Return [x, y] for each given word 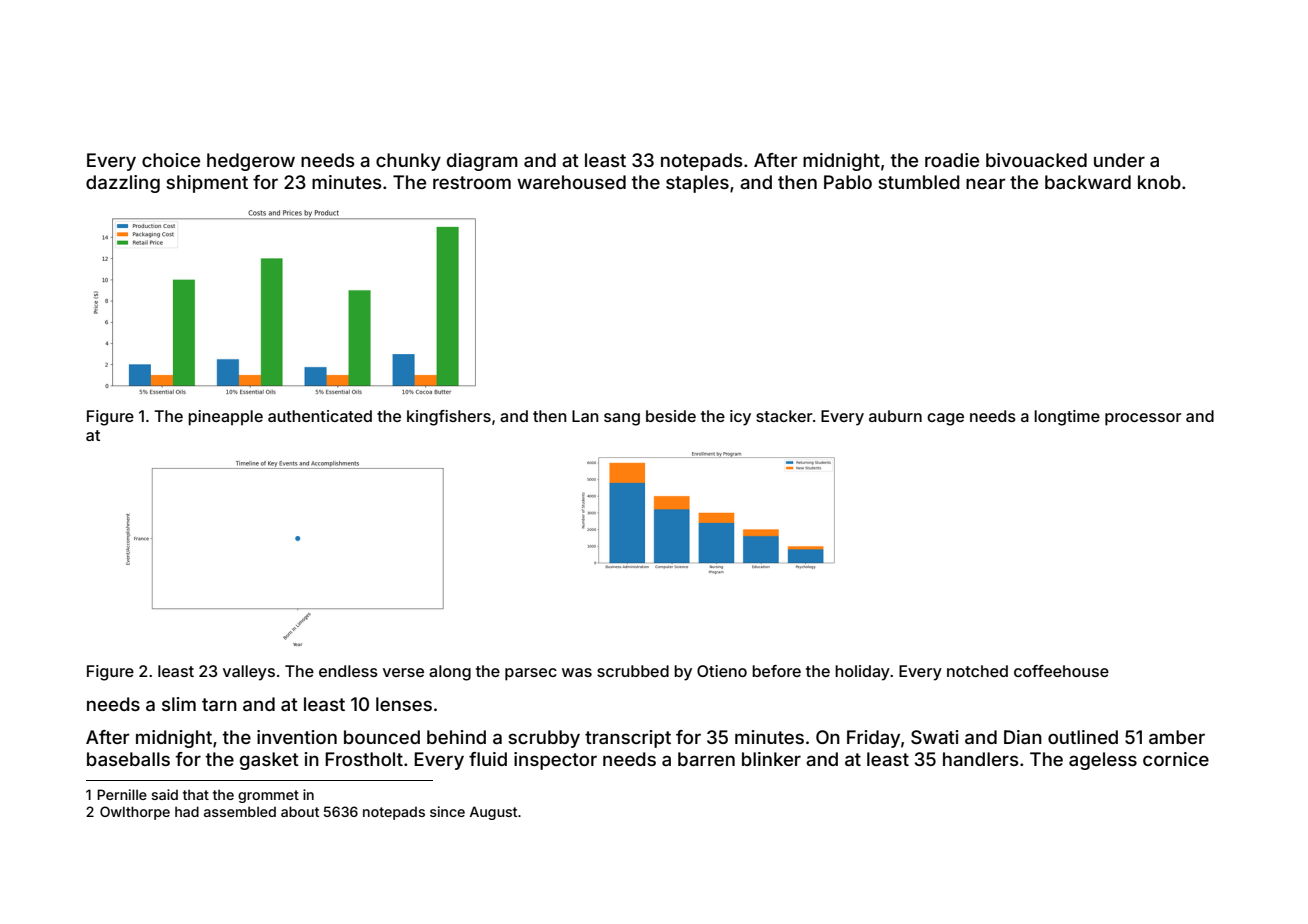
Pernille [122, 794]
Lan [585, 416]
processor [1143, 419]
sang [622, 419]
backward [1088, 182]
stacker [784, 416]
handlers [980, 759]
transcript [628, 739]
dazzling [123, 184]
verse [403, 672]
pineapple [225, 418]
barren [706, 759]
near [985, 183]
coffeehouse [1061, 671]
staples [697, 184]
